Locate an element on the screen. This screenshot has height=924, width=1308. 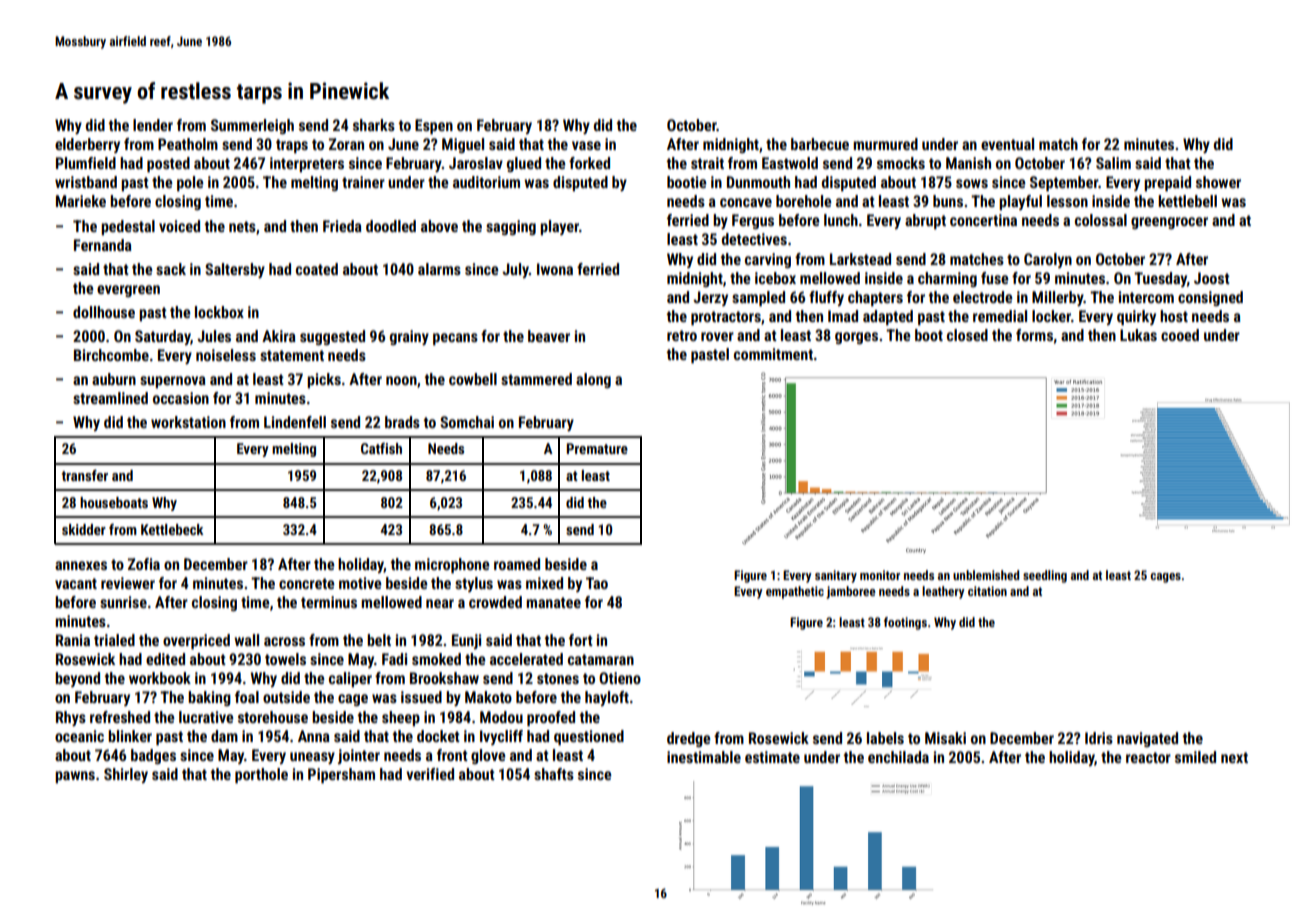
occasion is located at coordinates (181, 398).
